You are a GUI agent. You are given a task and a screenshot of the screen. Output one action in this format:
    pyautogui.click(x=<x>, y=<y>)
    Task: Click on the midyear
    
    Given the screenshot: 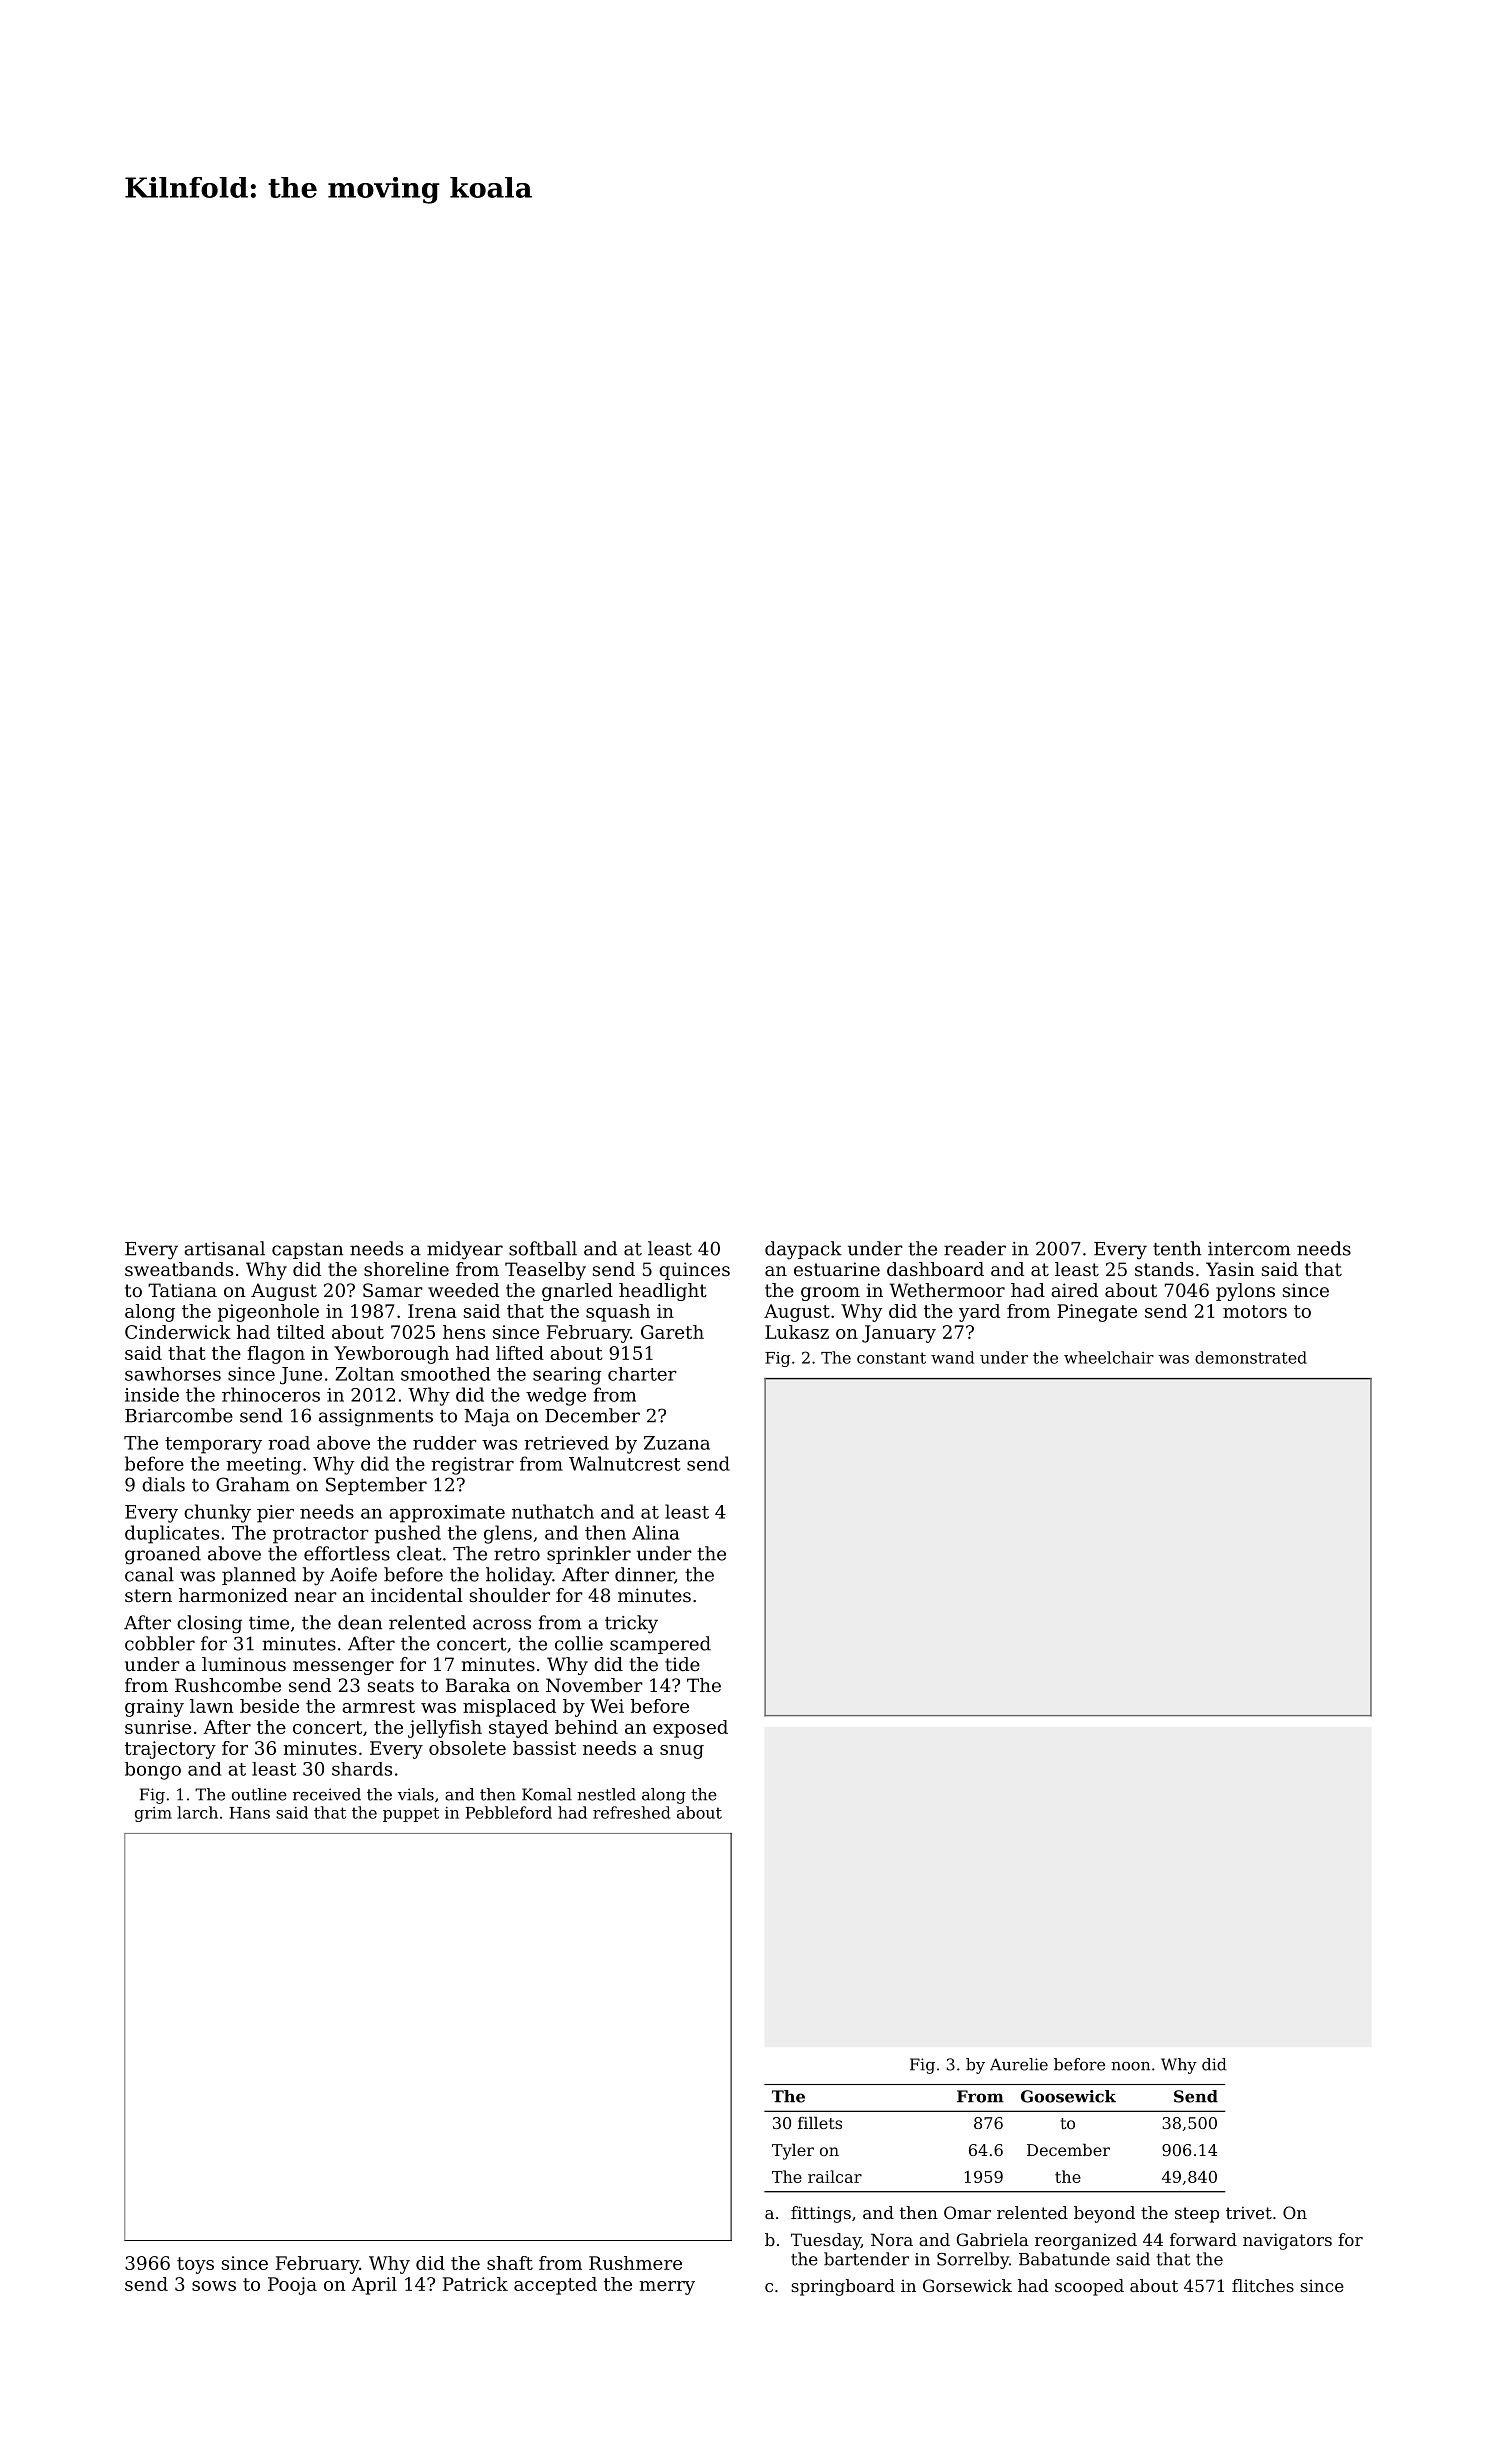 What is the action you would take?
    pyautogui.click(x=465, y=1250)
